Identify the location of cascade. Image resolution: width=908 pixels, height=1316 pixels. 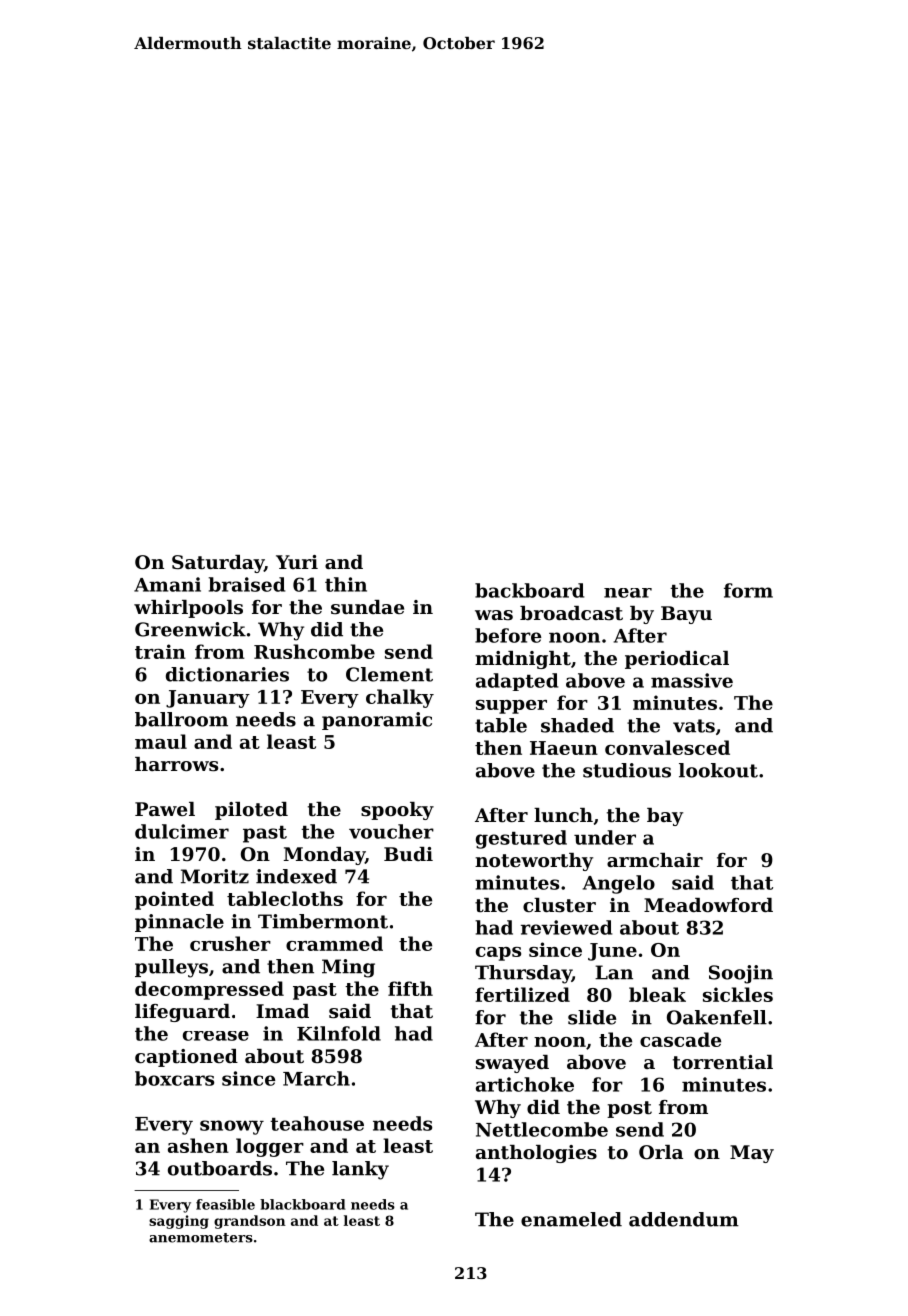
(680, 1039).
